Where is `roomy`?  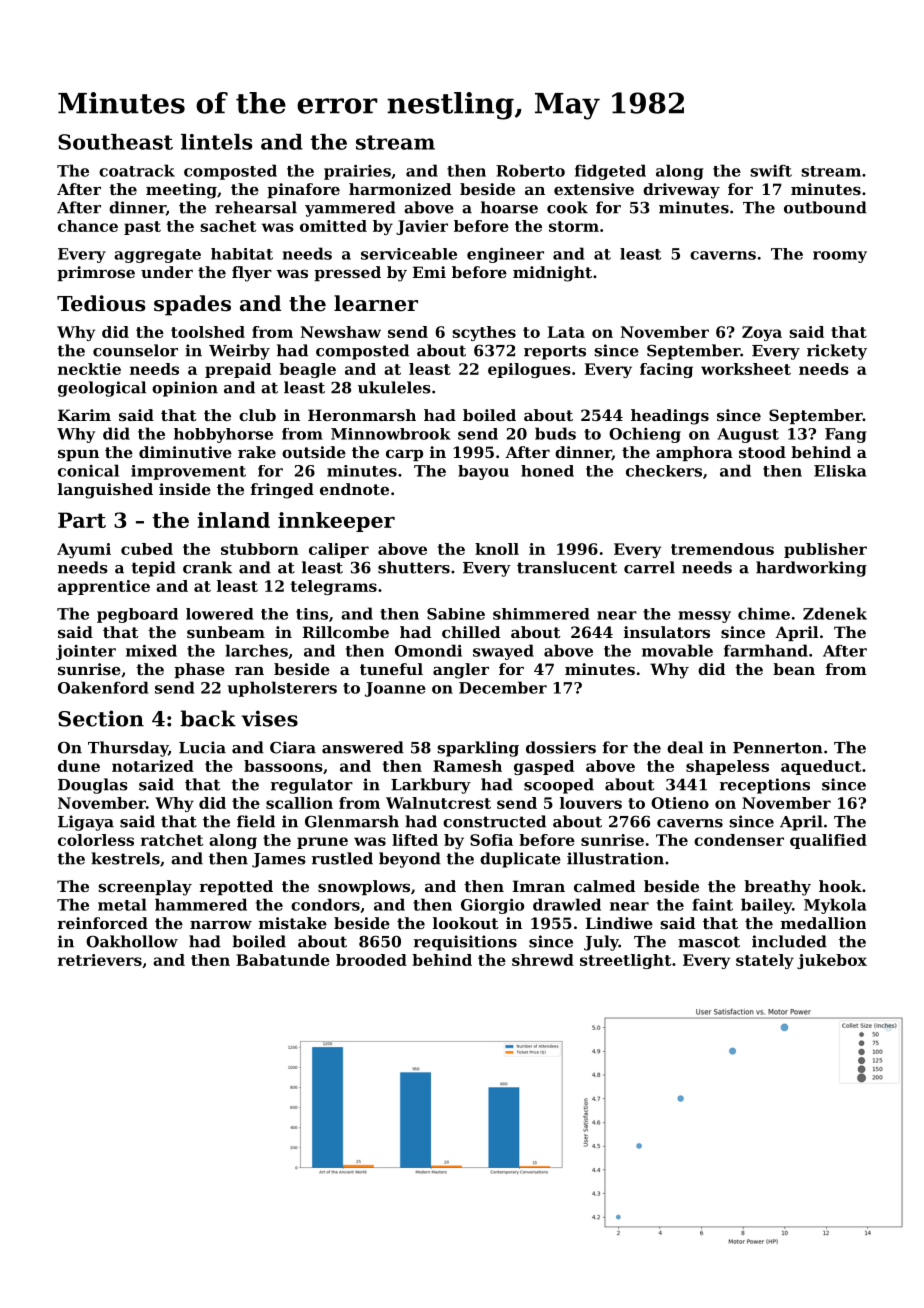
roomy is located at coordinates (840, 257).
